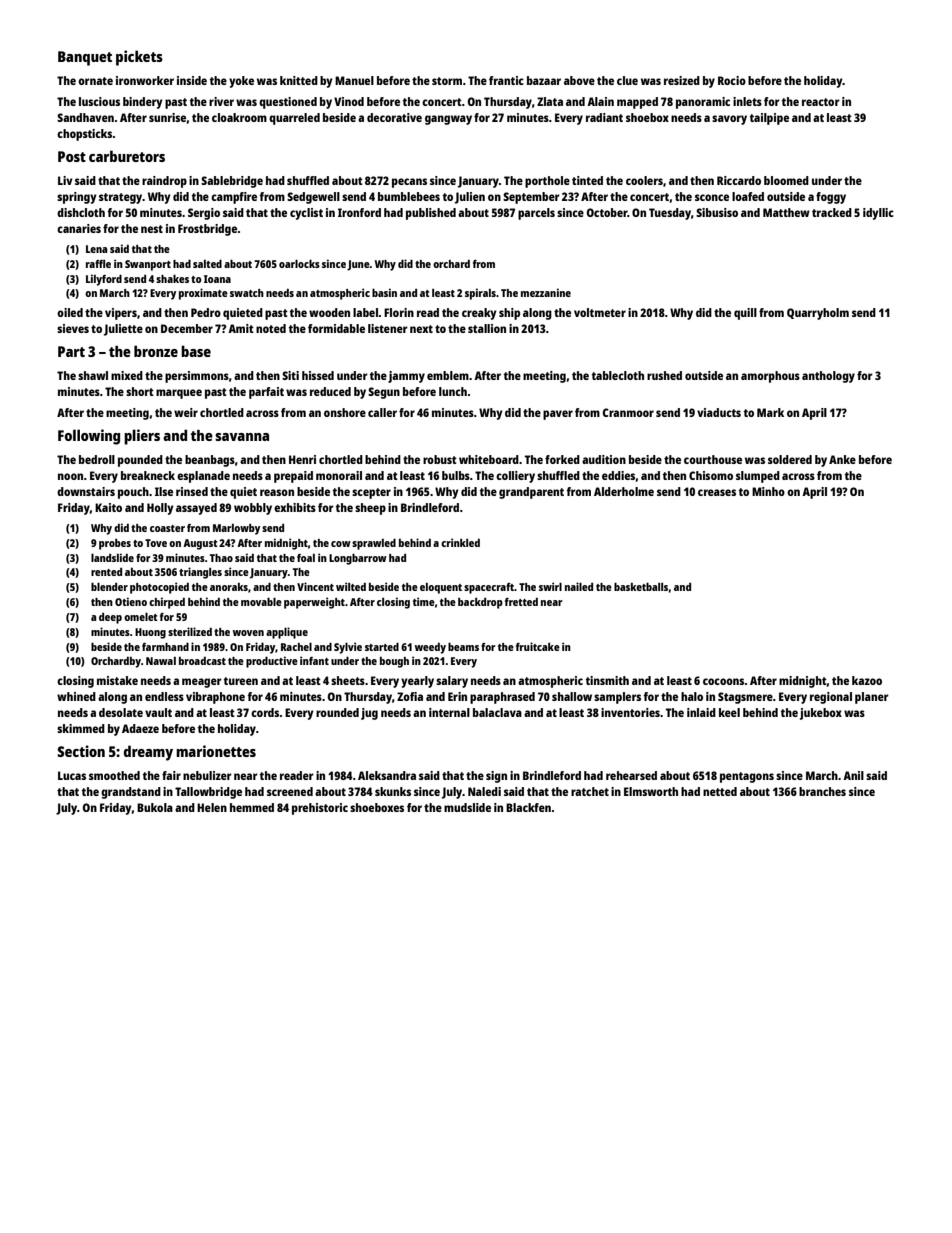  Describe the element at coordinates (85, 58) in the document. I see `Banquet` at that location.
